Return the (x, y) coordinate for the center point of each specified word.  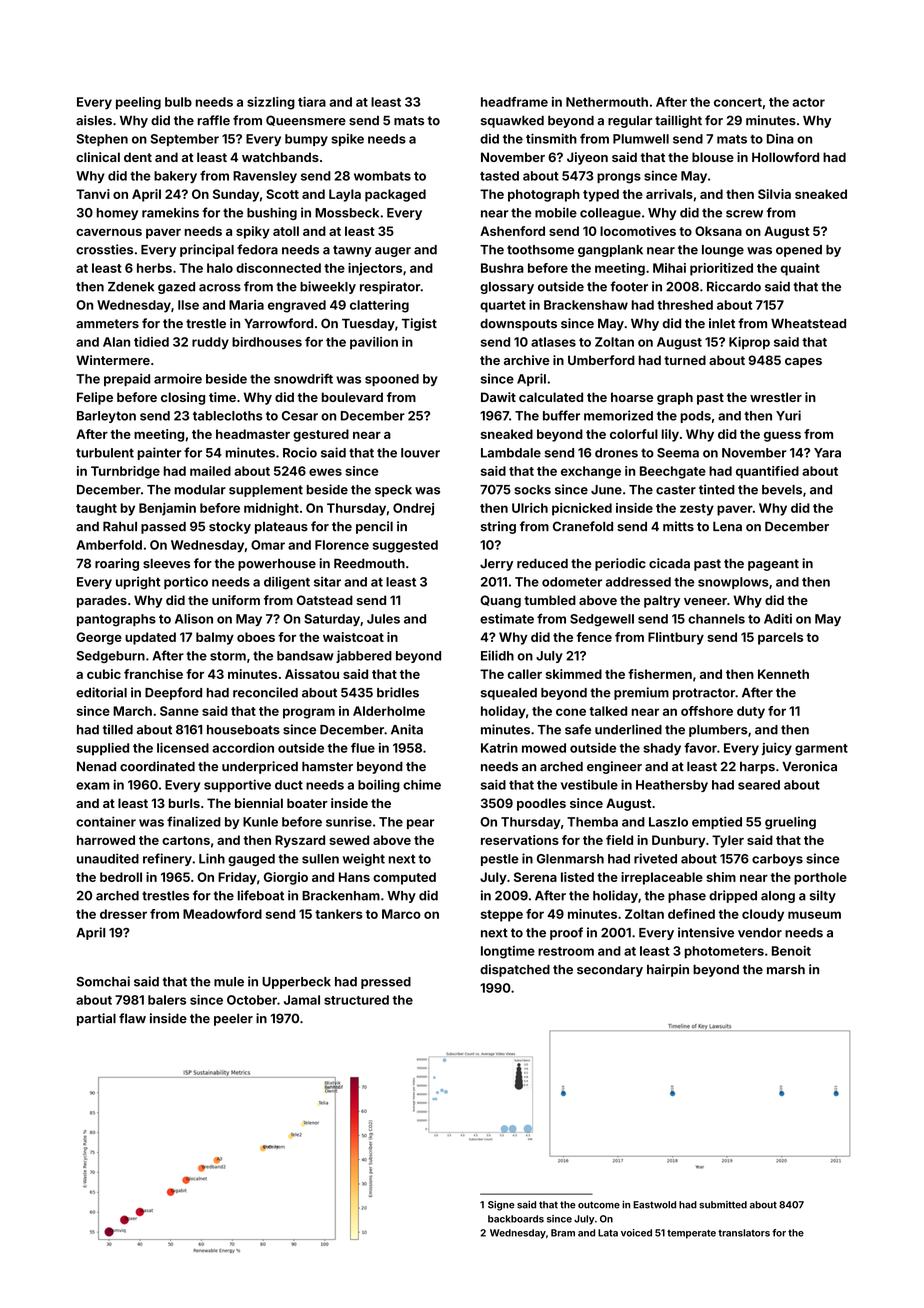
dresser (123, 914)
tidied (151, 342)
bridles (398, 692)
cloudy (763, 915)
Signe (501, 1206)
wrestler (776, 397)
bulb (178, 102)
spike (347, 139)
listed (577, 877)
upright (138, 583)
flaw (132, 1018)
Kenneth (783, 674)
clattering (379, 306)
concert (738, 102)
